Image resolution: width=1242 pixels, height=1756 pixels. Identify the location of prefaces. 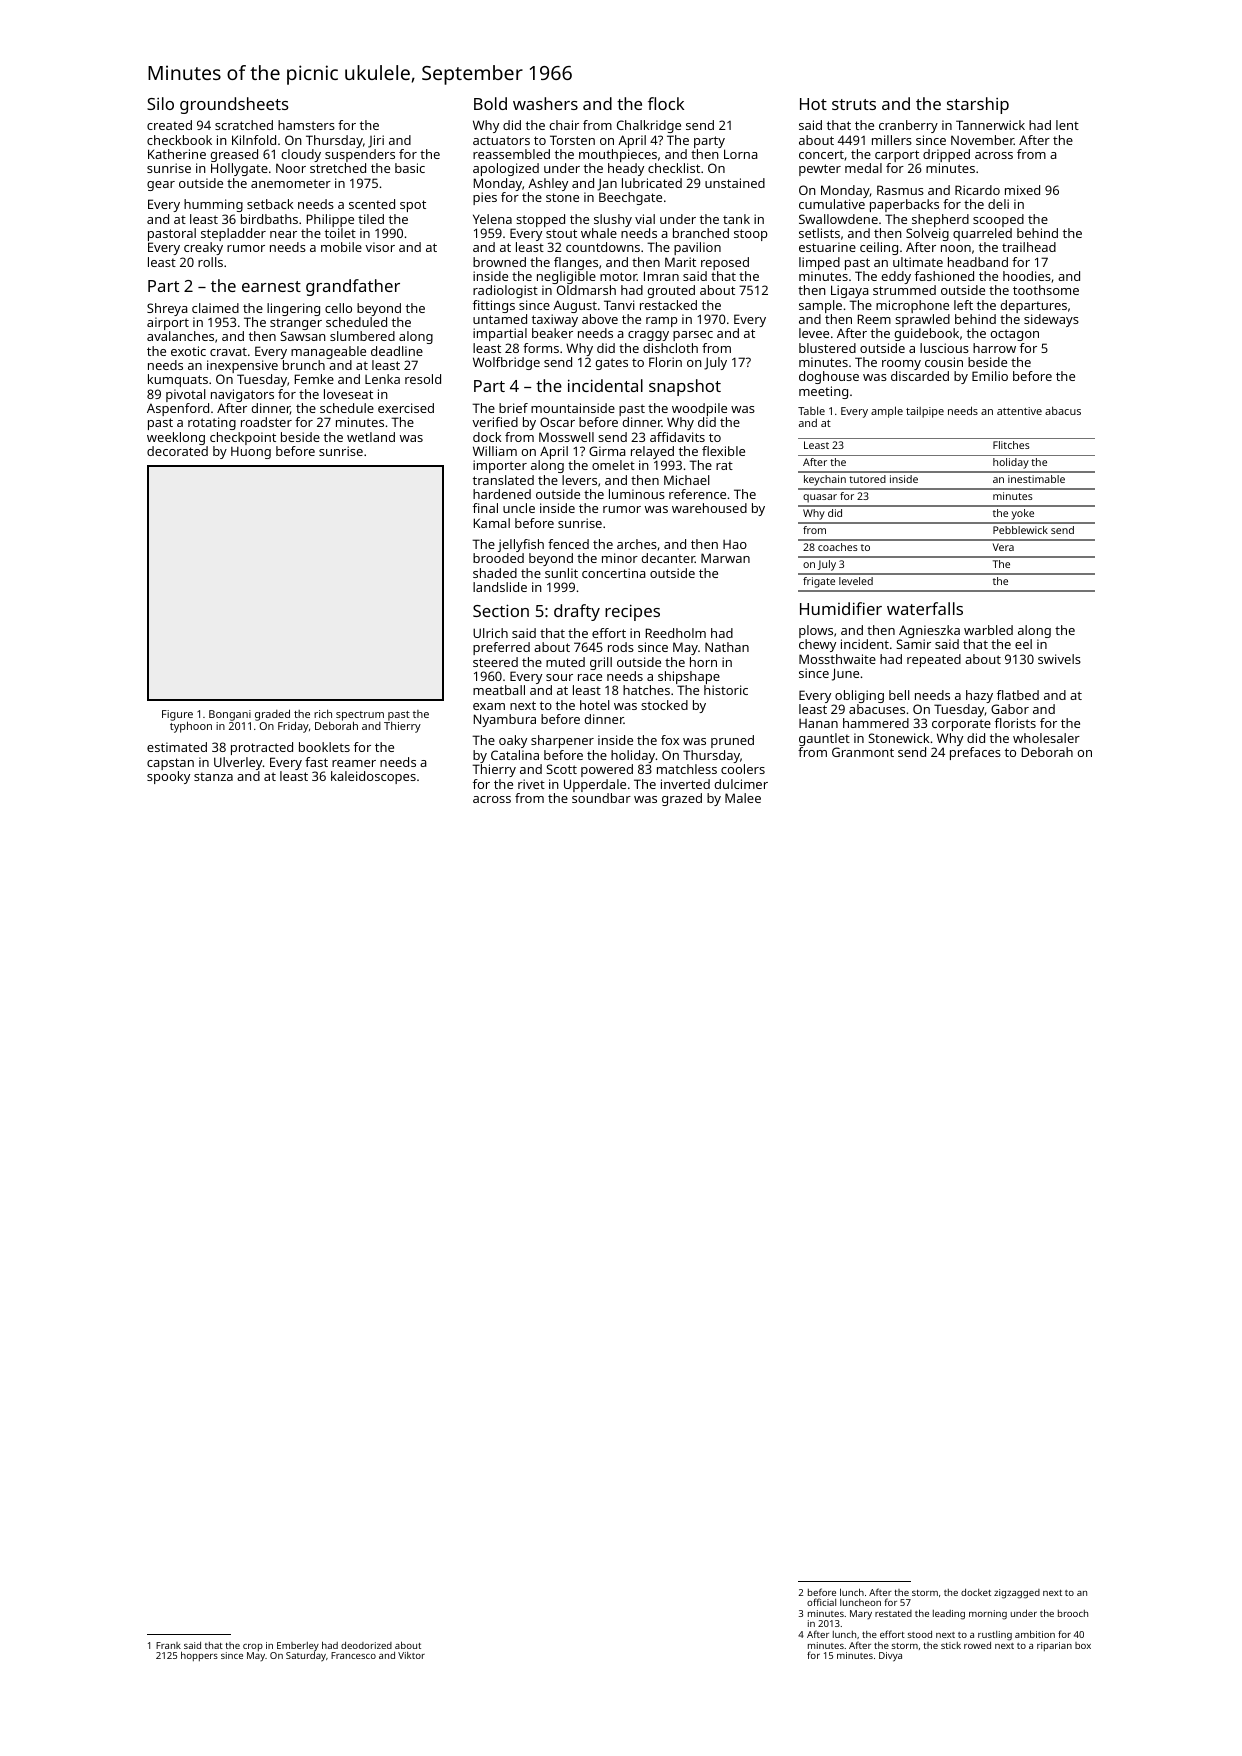
(975, 753).
